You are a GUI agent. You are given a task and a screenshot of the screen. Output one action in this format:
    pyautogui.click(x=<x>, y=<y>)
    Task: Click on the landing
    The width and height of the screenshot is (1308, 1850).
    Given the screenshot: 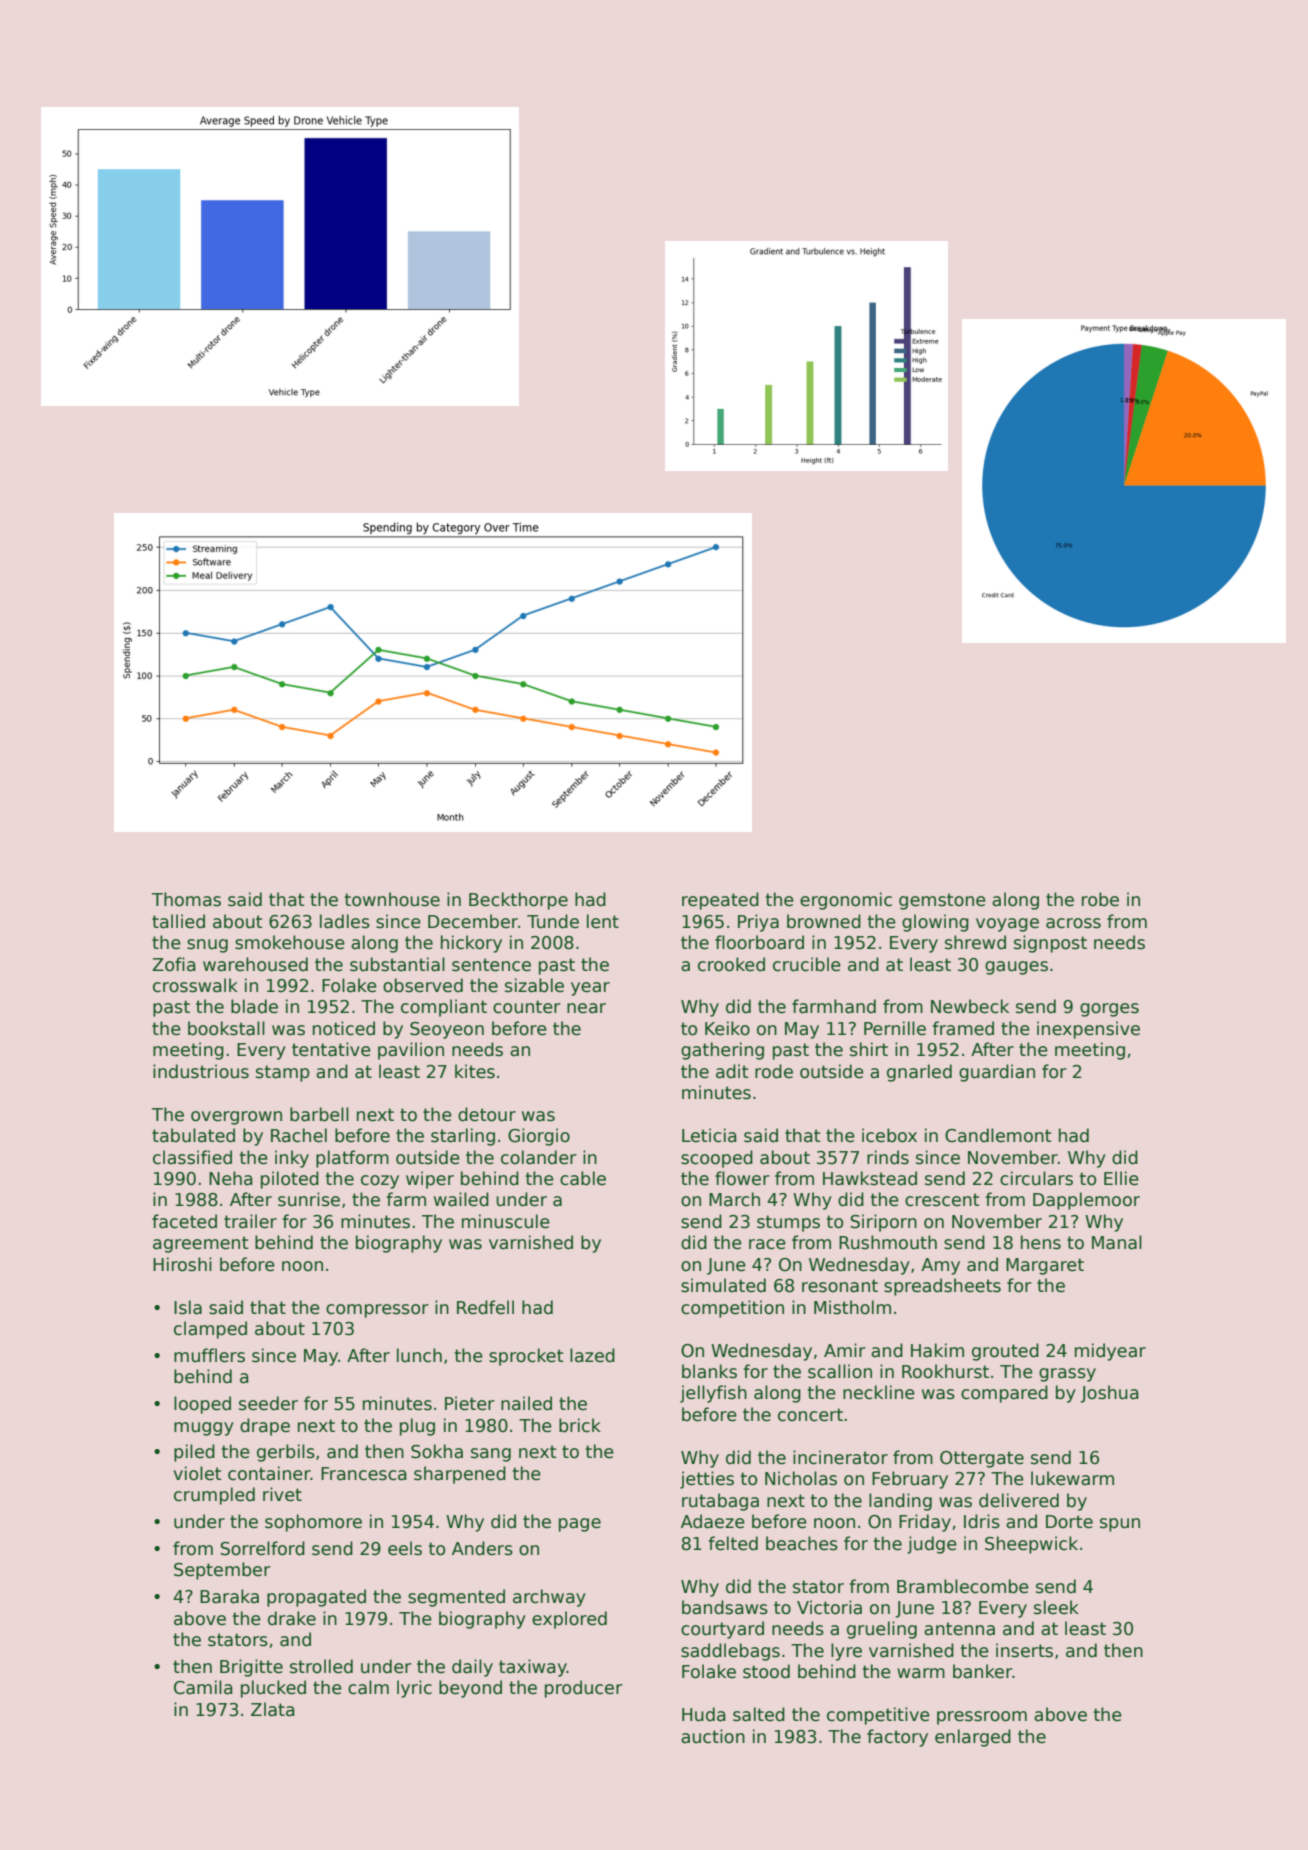 What is the action you would take?
    pyautogui.click(x=900, y=1502)
